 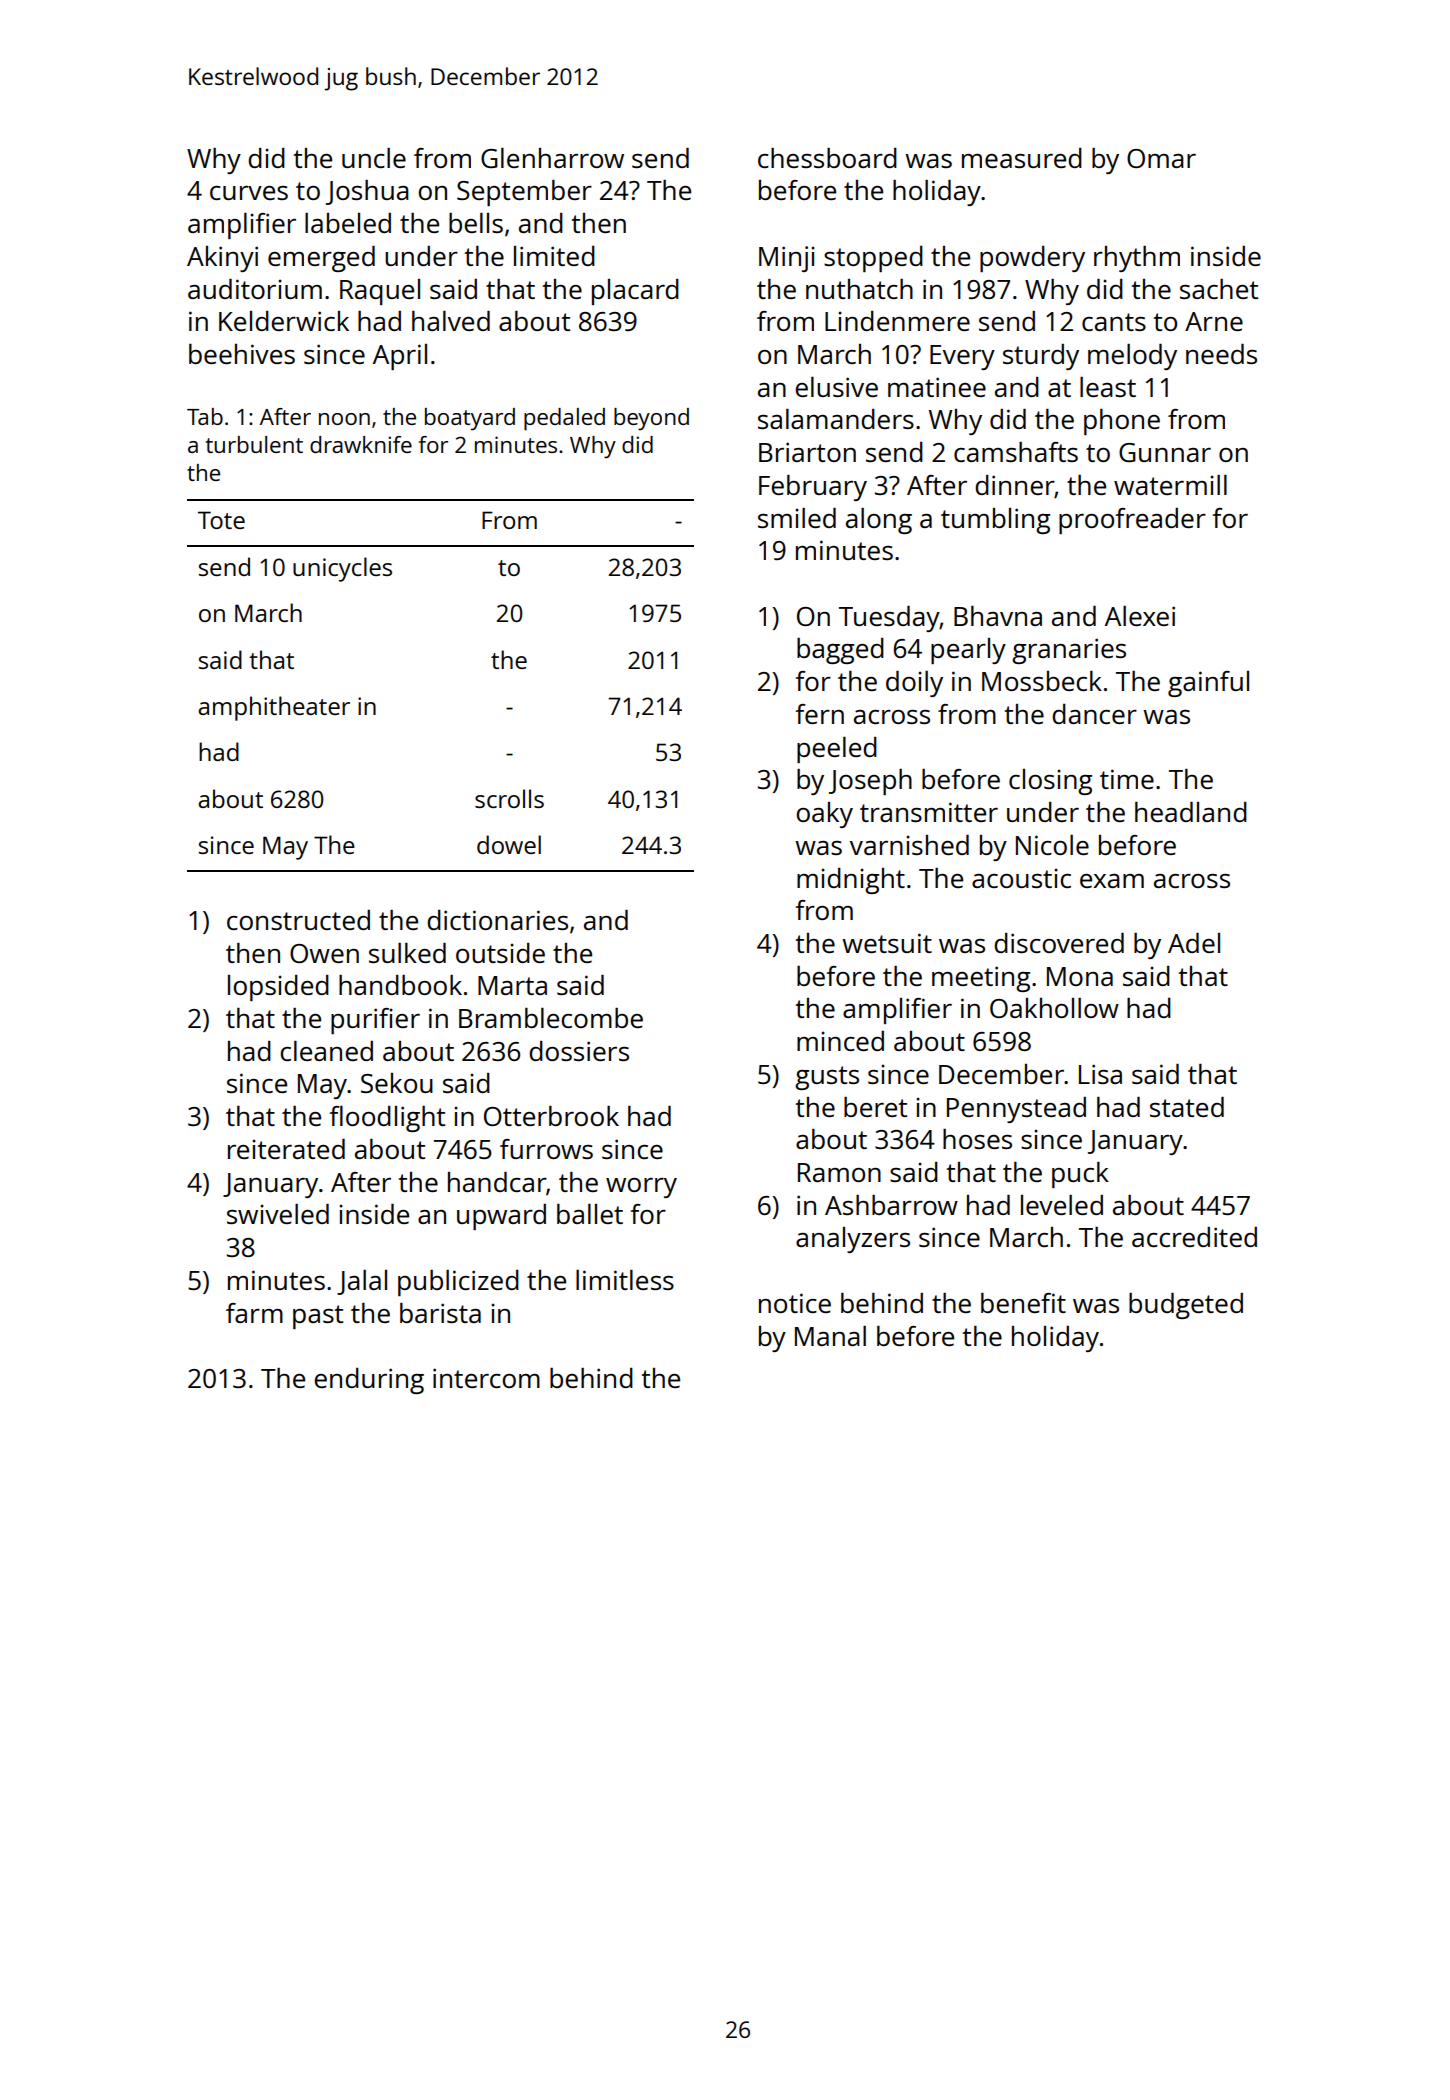 What do you see at coordinates (651, 419) in the image?
I see `beyond` at bounding box center [651, 419].
